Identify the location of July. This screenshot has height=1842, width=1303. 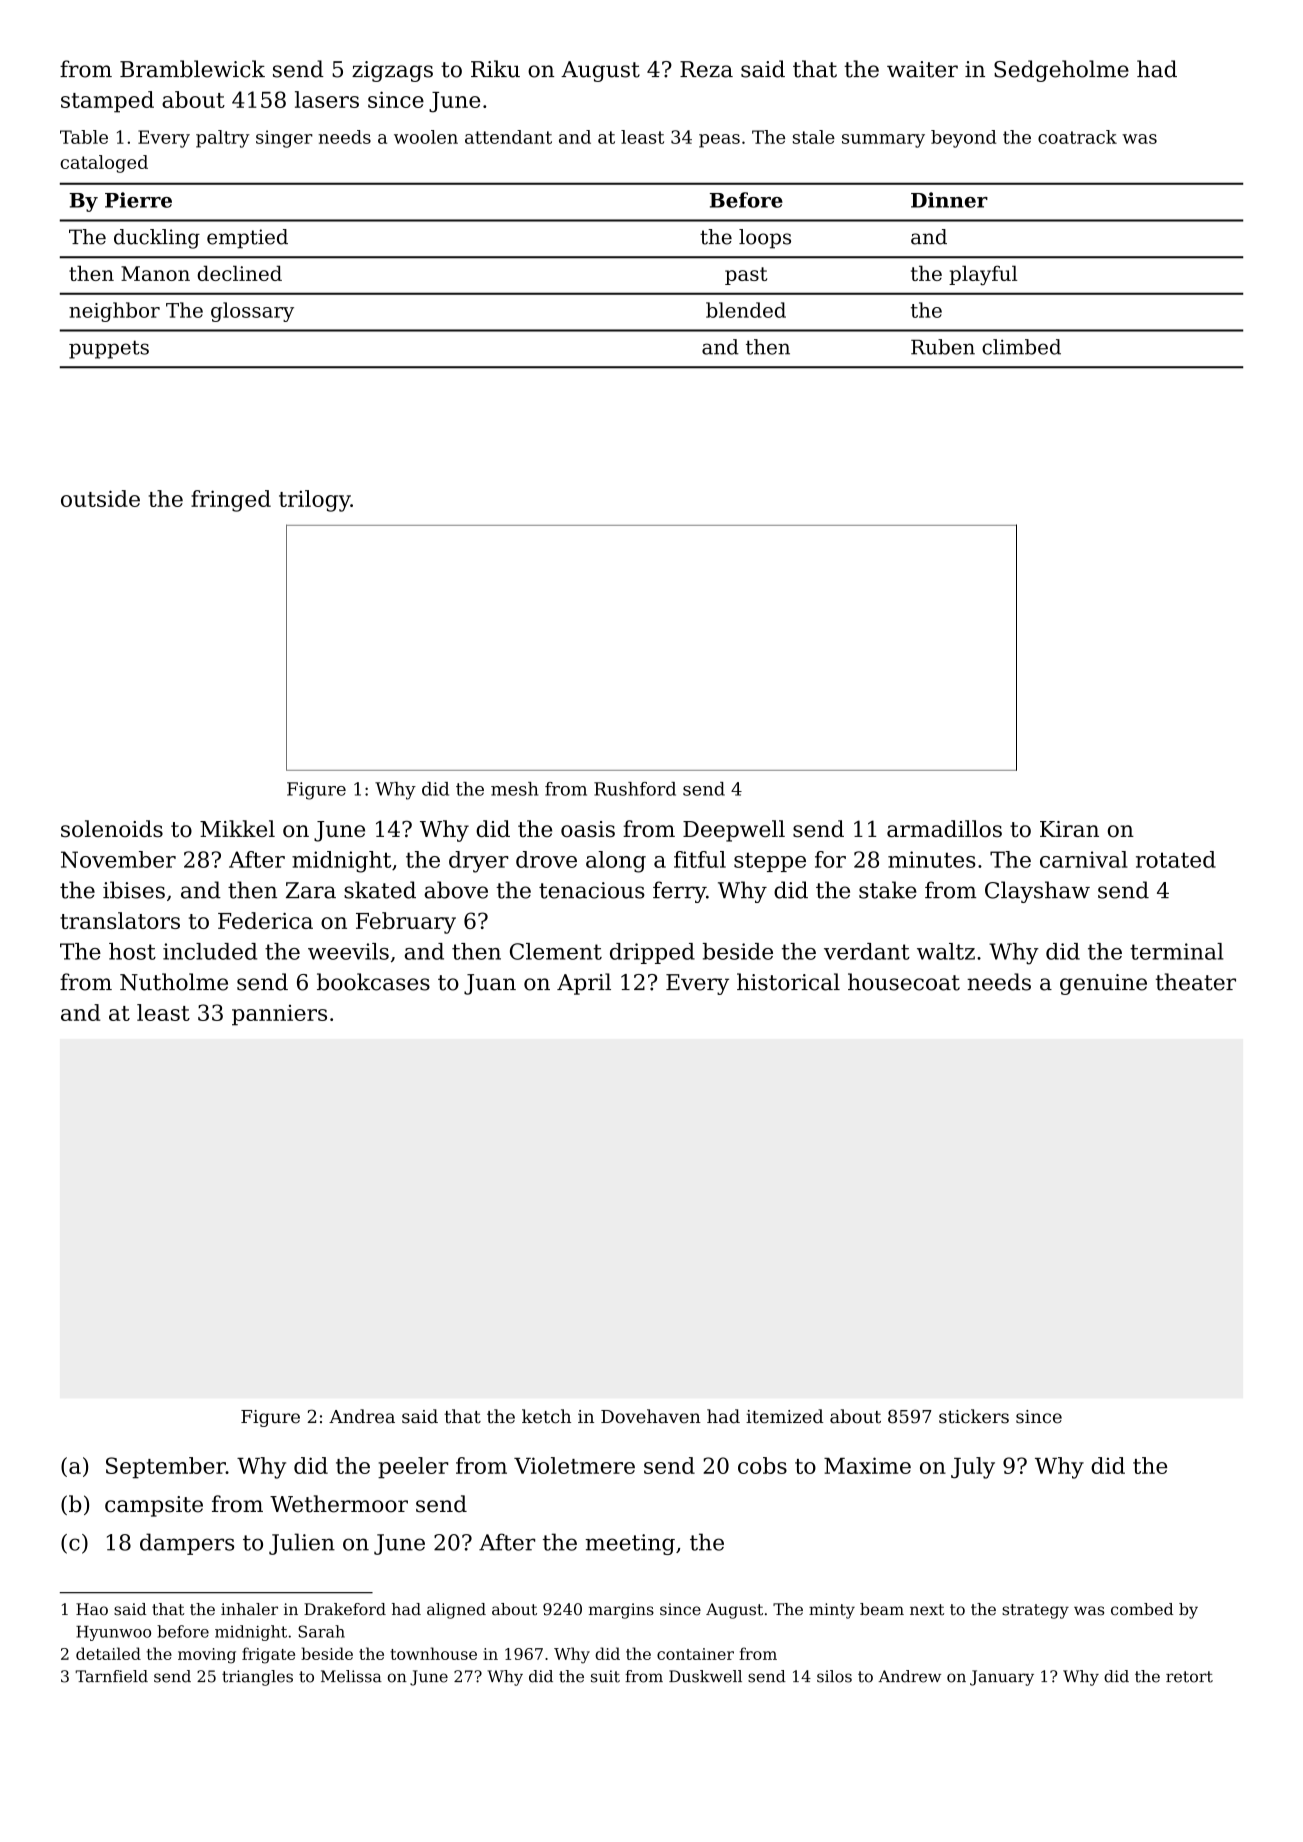
(973, 1468).
